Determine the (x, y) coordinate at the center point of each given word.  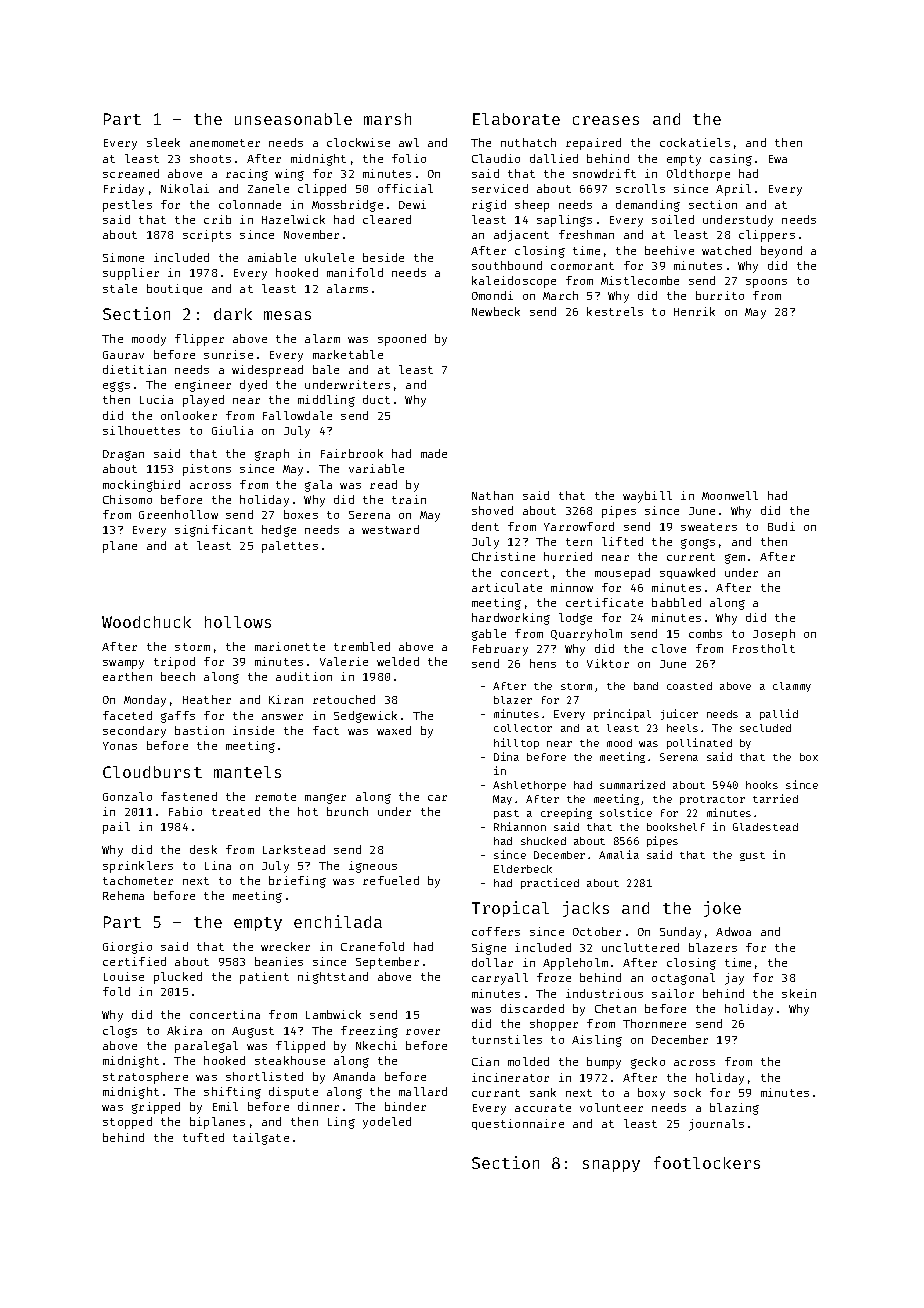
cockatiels (695, 142)
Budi (781, 526)
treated (236, 811)
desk (203, 849)
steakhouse (290, 1060)
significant (214, 531)
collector (523, 728)
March (560, 295)
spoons (766, 283)
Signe (489, 949)
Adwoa (733, 931)
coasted (689, 686)
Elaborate (516, 119)
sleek (163, 142)
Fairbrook (352, 453)
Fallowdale (297, 415)
